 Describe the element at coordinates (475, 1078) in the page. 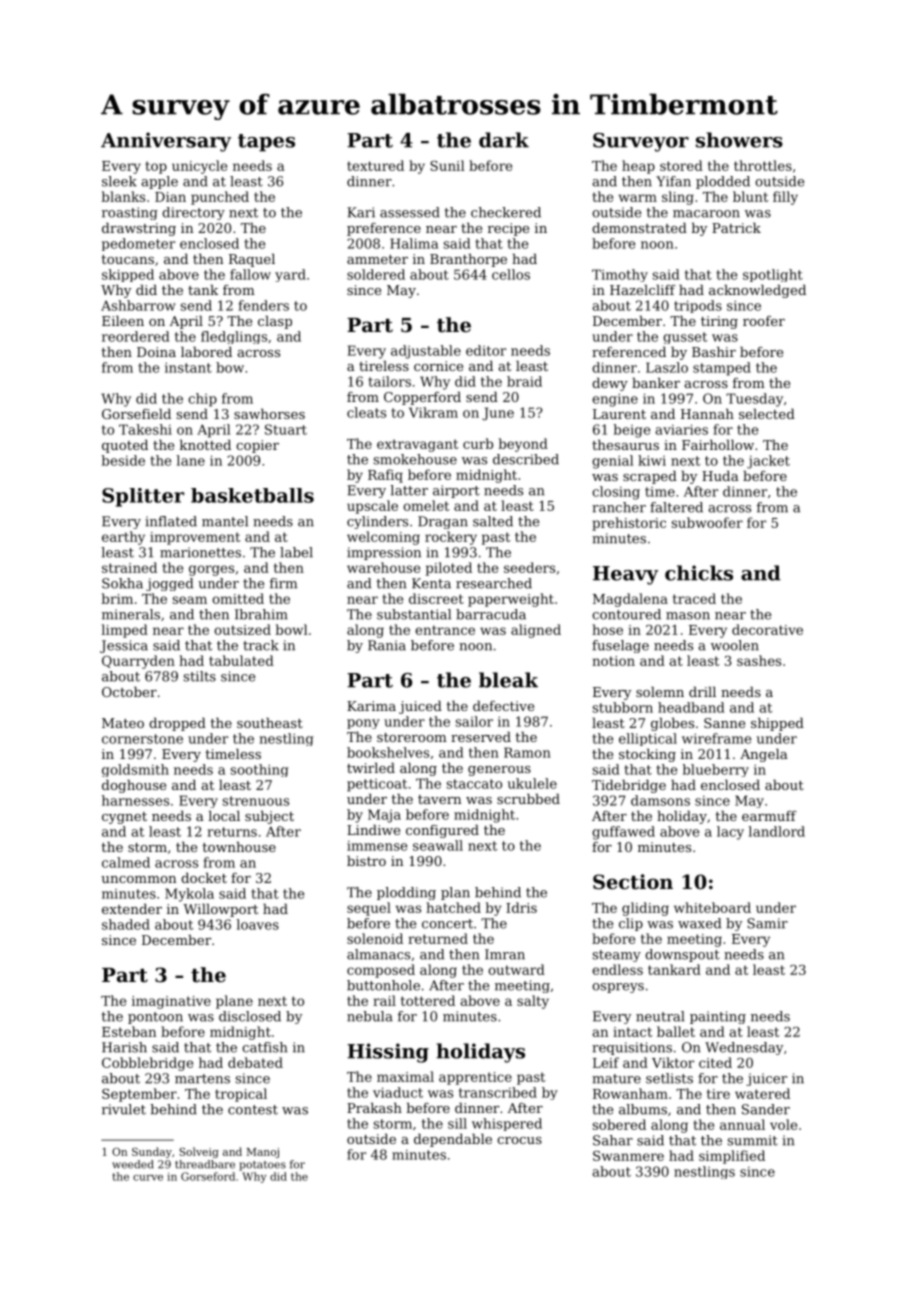

I see `apprentice` at that location.
